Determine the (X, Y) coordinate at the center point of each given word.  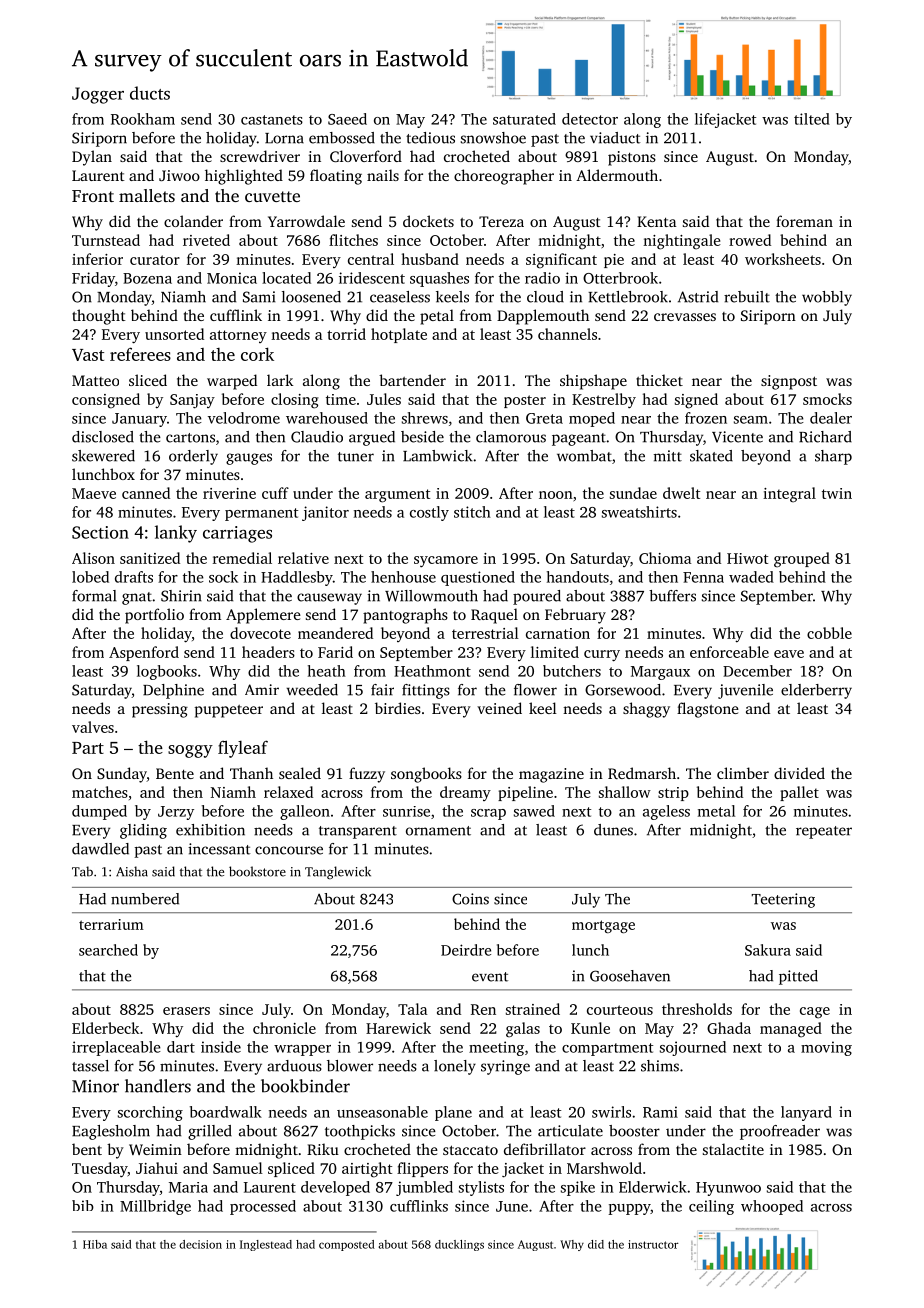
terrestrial (485, 633)
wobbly (827, 298)
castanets (272, 120)
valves (93, 727)
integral (789, 495)
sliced (148, 380)
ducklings (459, 1245)
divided (799, 773)
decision (200, 1244)
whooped (772, 1207)
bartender (412, 380)
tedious (430, 138)
